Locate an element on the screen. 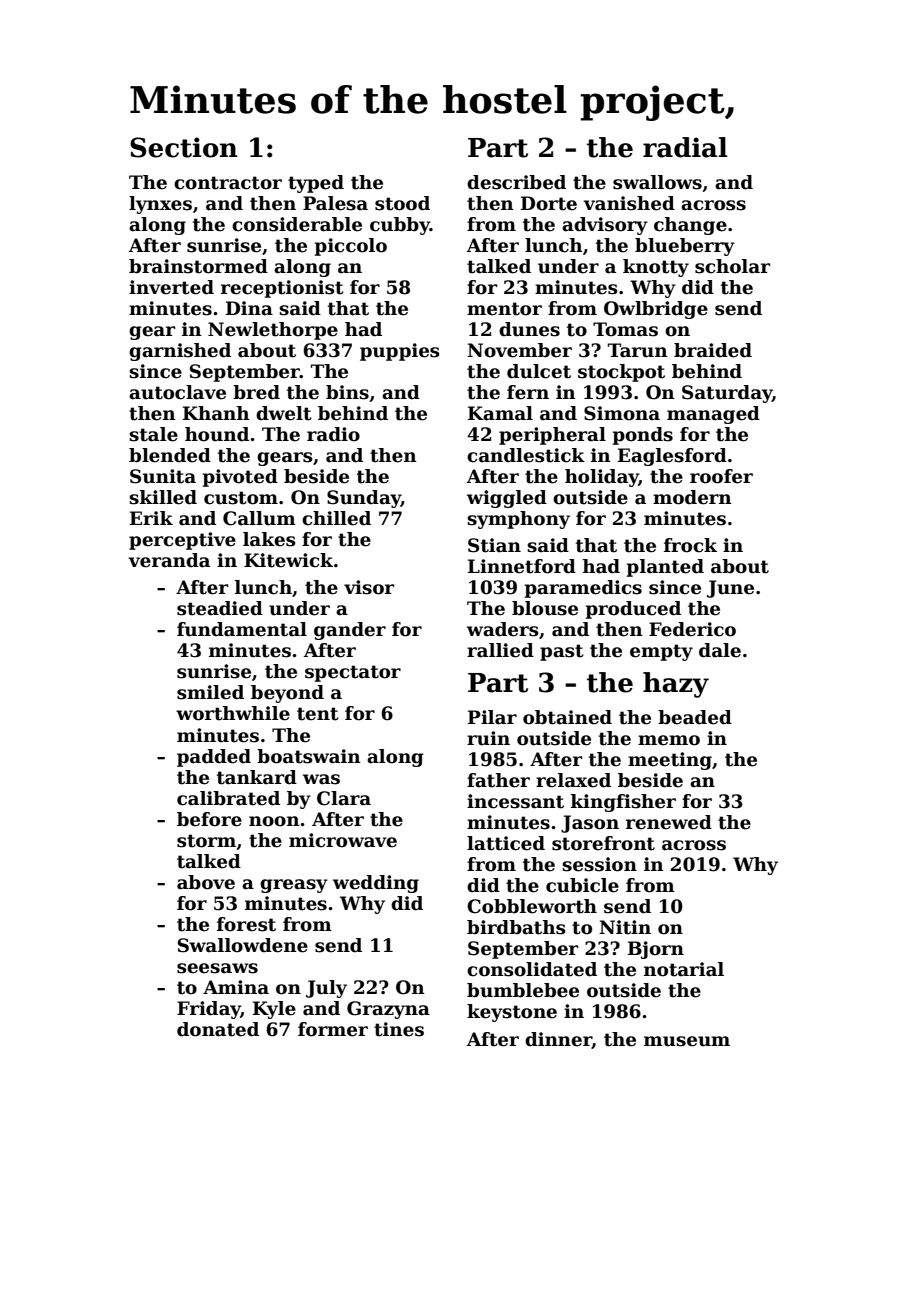 This screenshot has width=908, height=1316. above is located at coordinates (206, 882).
